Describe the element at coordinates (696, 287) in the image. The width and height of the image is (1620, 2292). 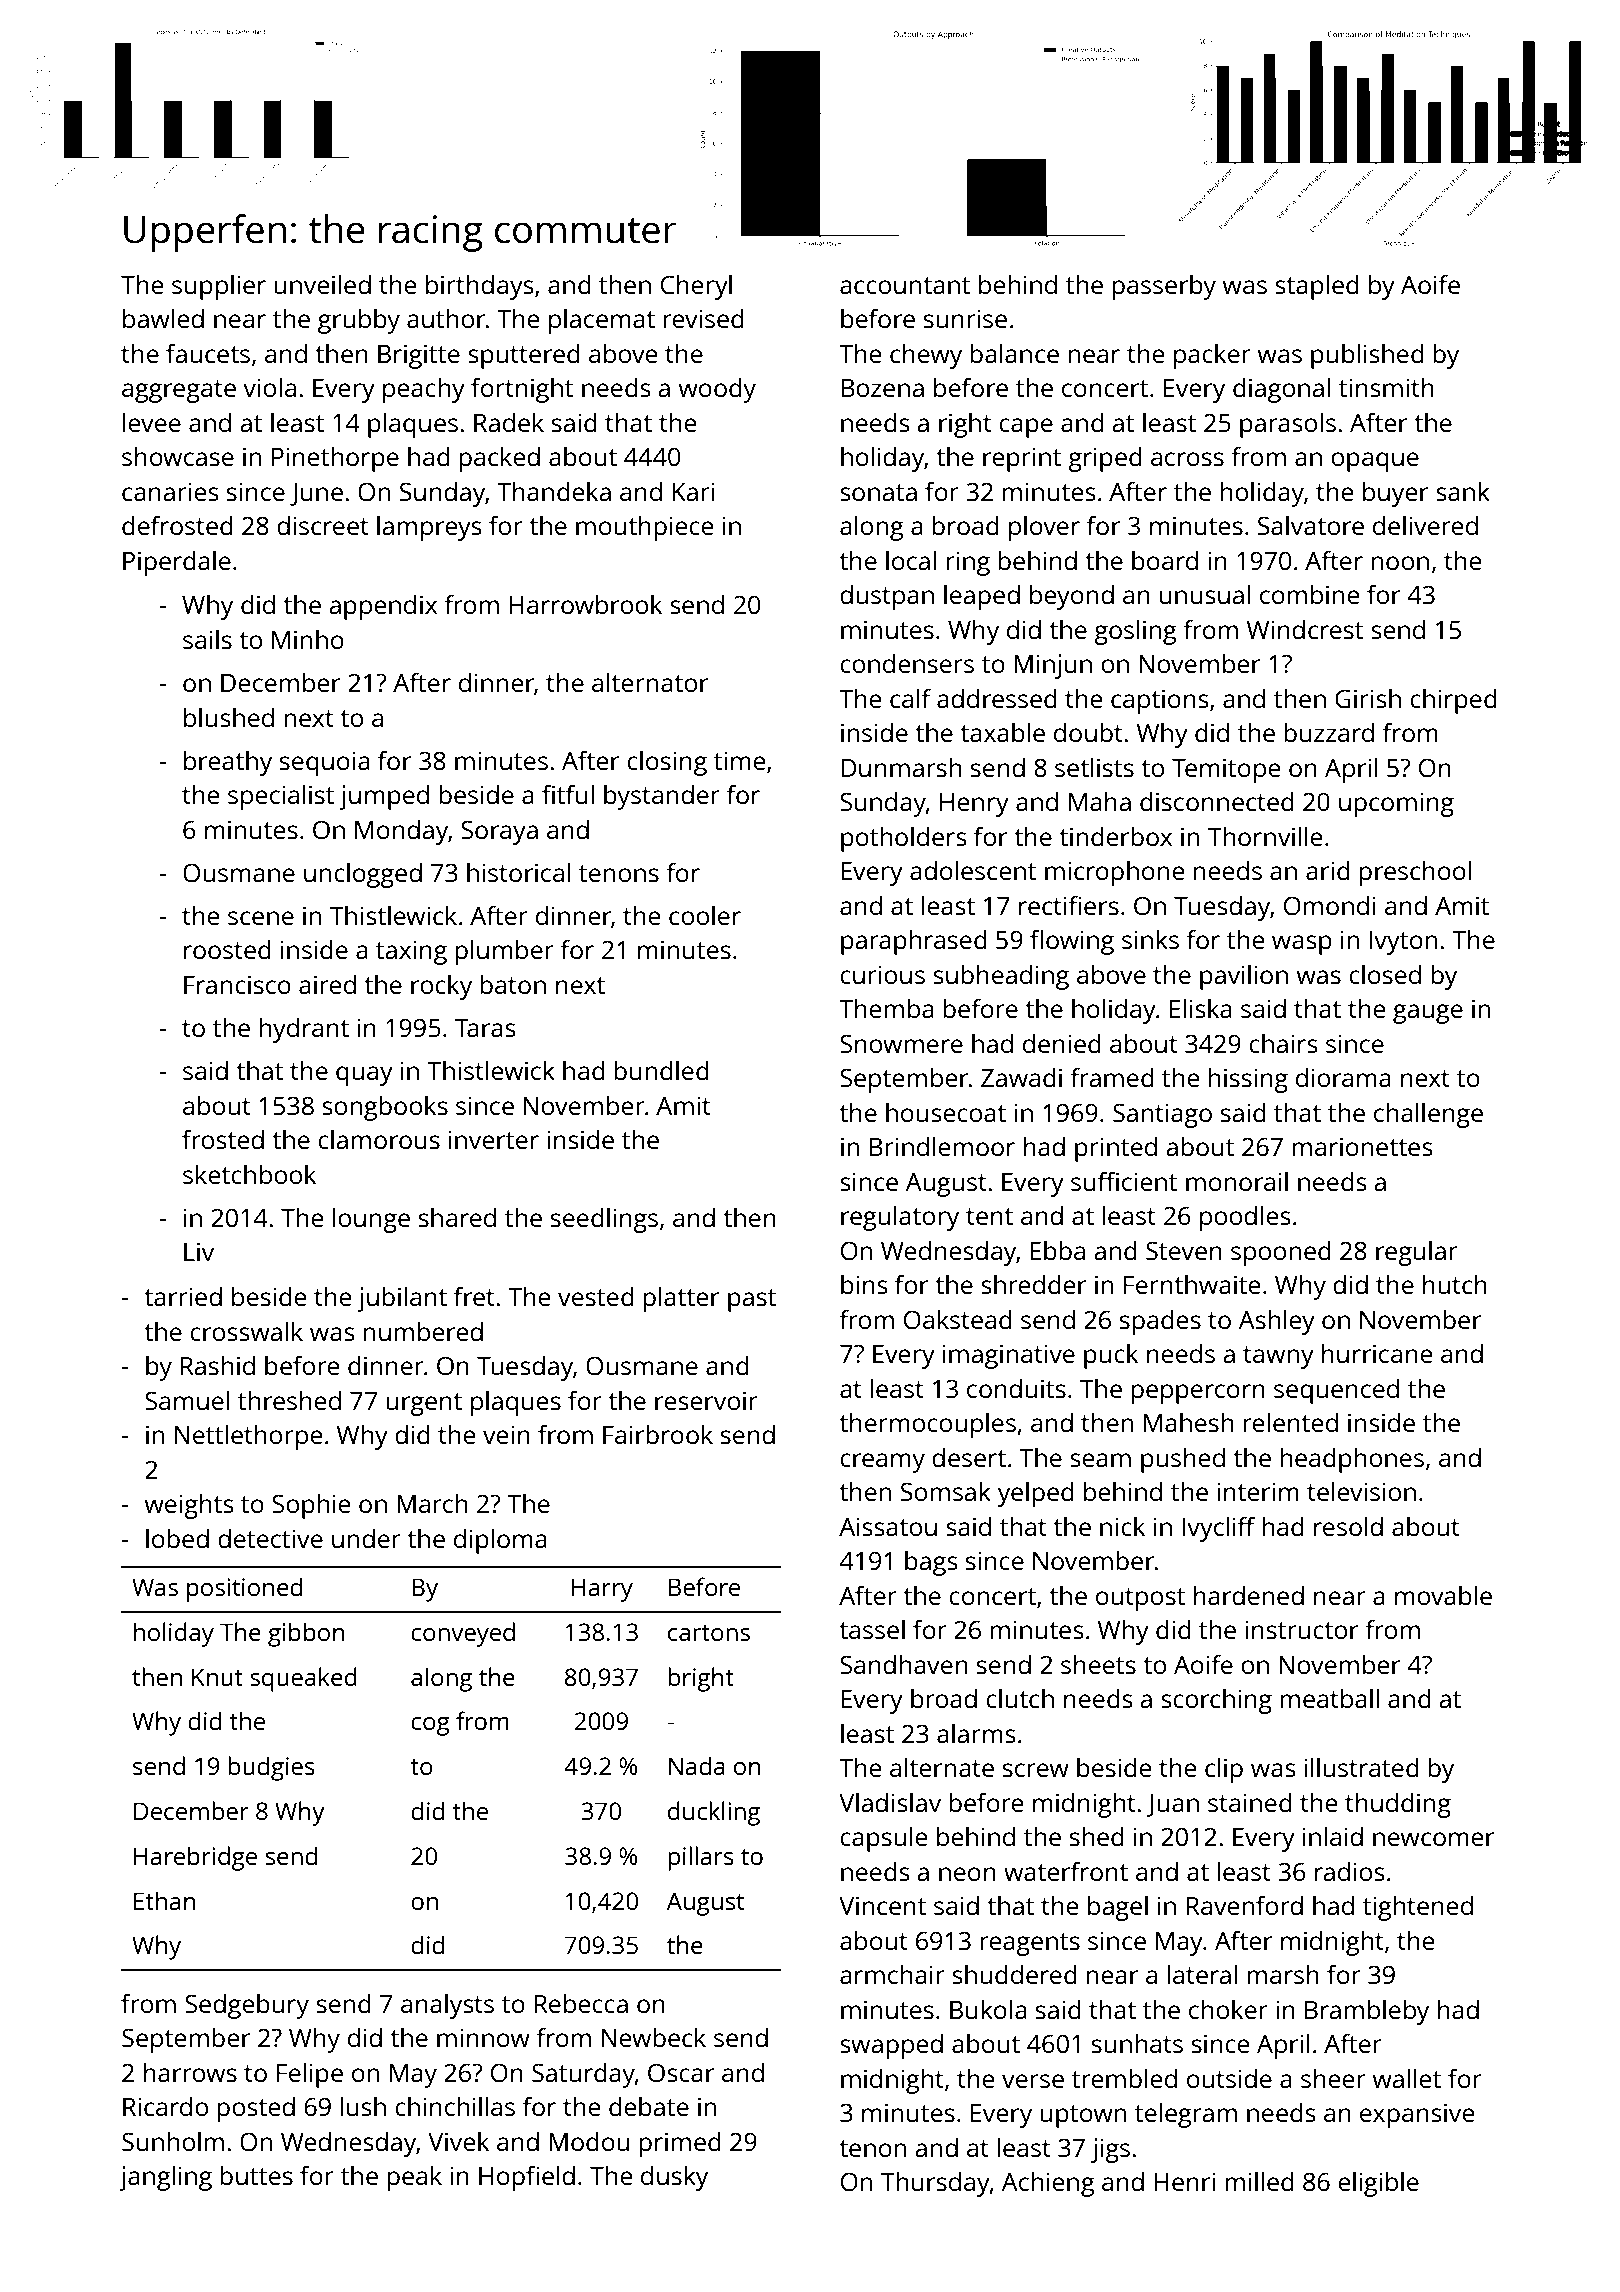
I see `Cheryl` at that location.
